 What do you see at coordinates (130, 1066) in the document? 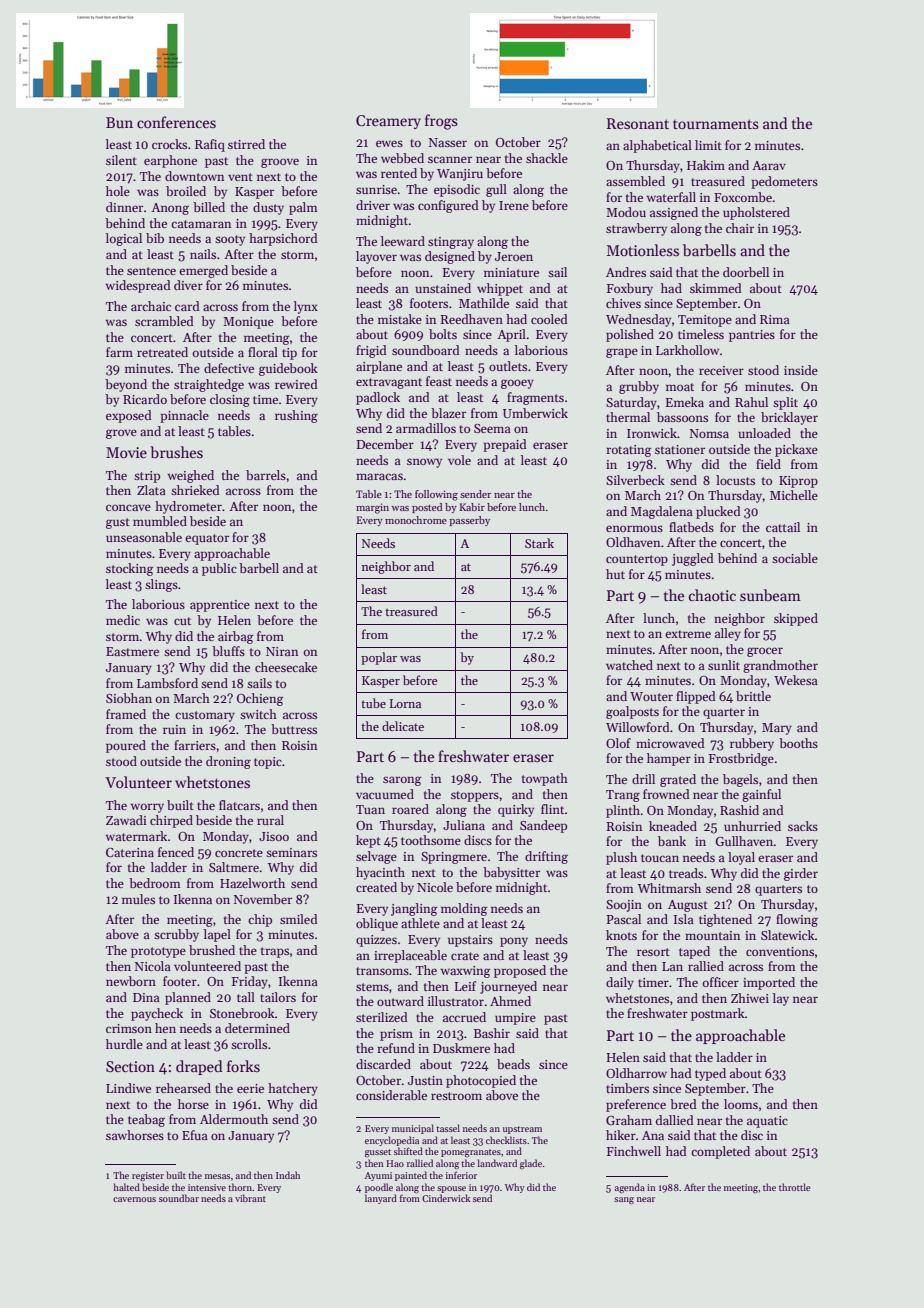
I see `Section` at bounding box center [130, 1066].
